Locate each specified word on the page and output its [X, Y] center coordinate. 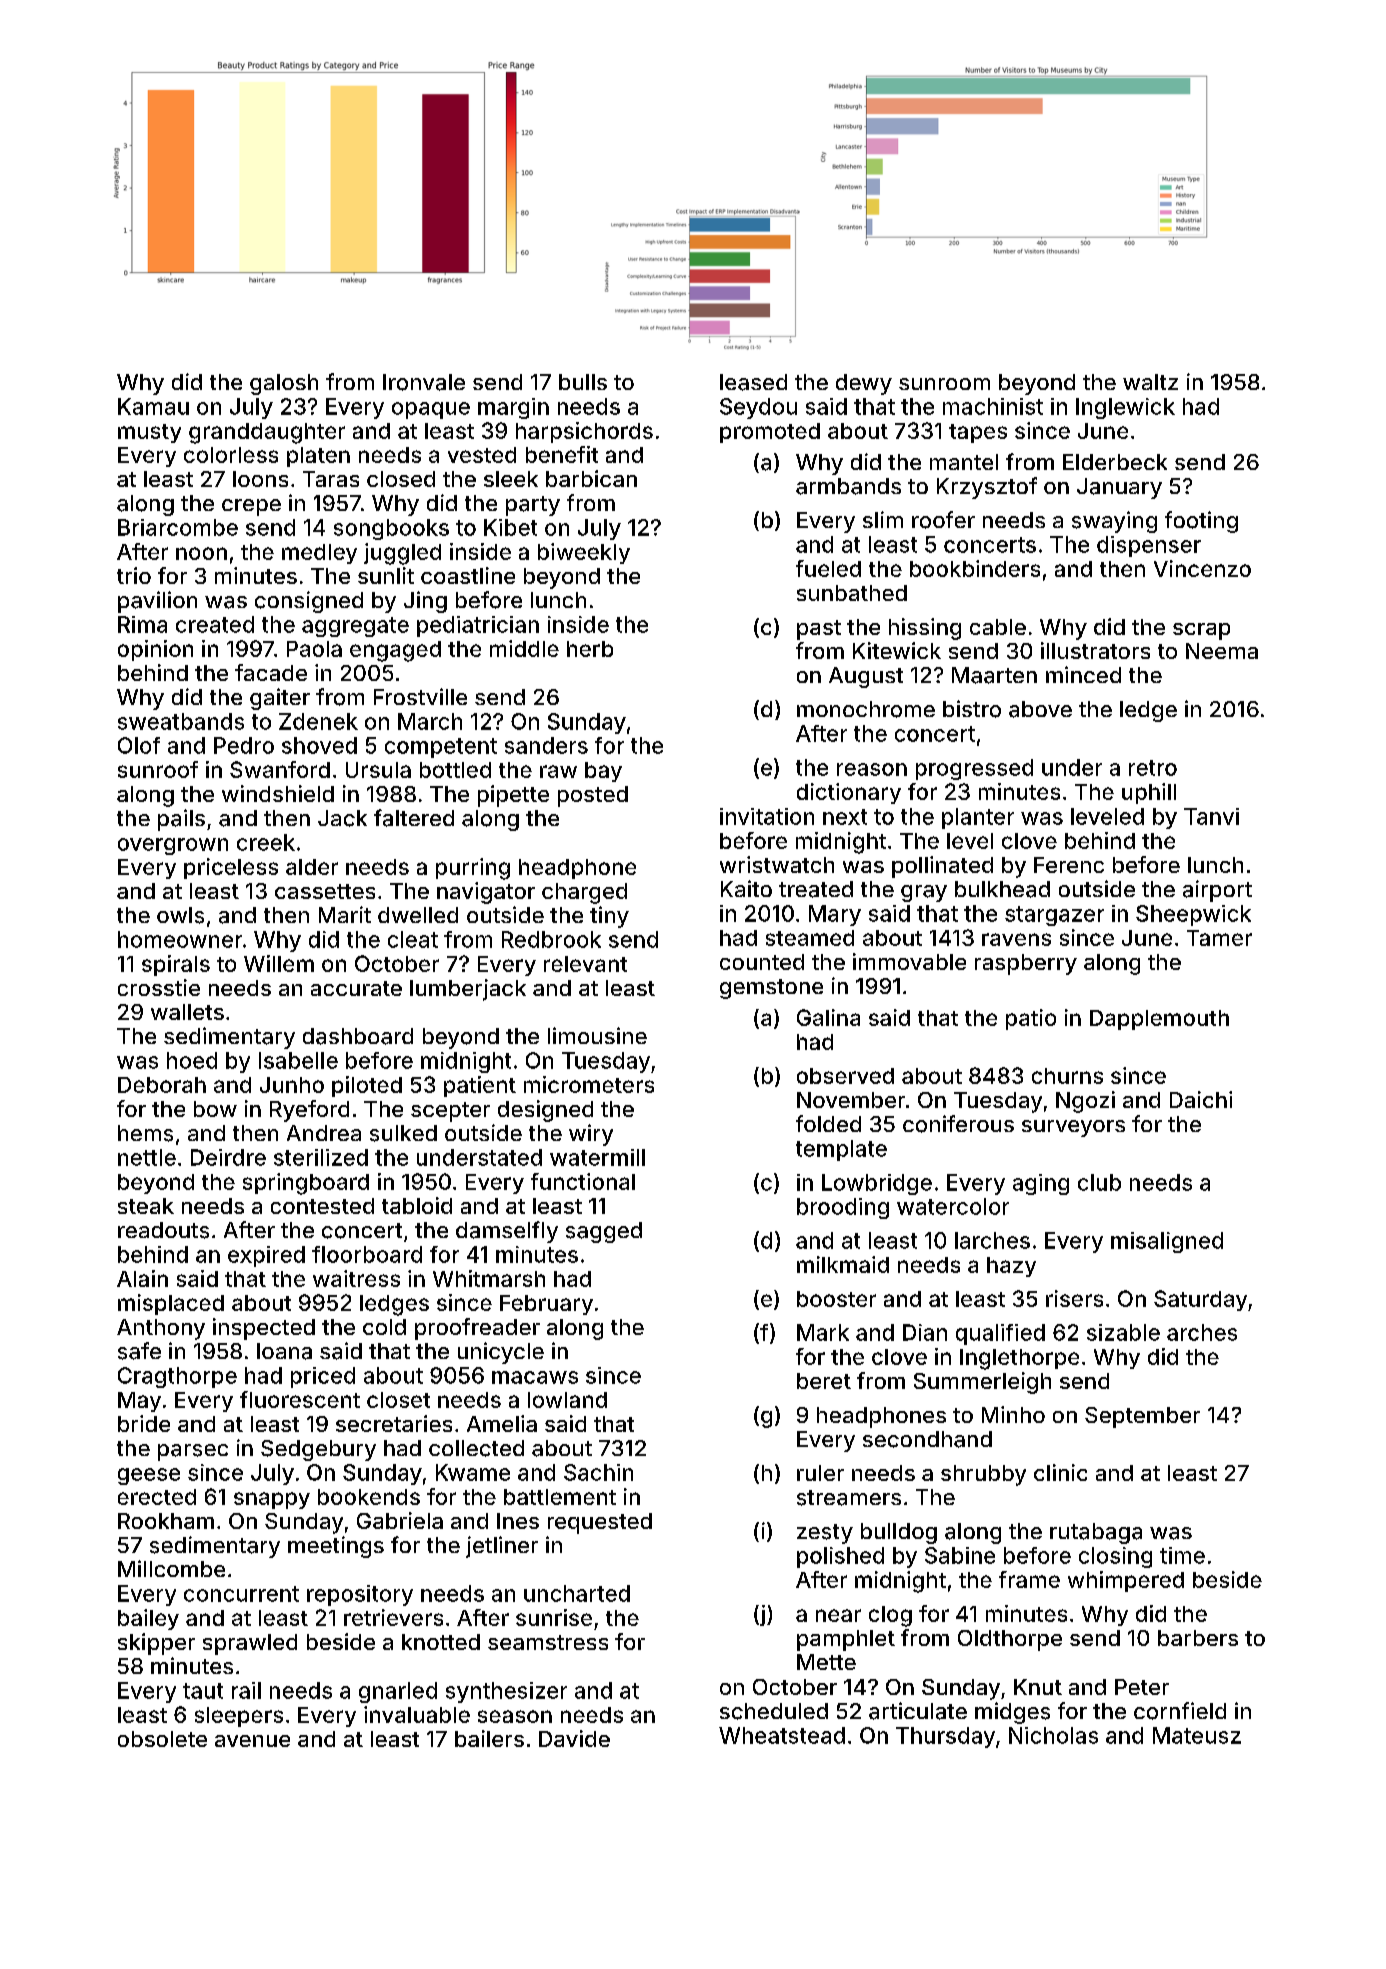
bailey [148, 1619]
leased [753, 382]
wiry [591, 1135]
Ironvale [424, 382]
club [1099, 1182]
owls [180, 915]
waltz [1150, 382]
